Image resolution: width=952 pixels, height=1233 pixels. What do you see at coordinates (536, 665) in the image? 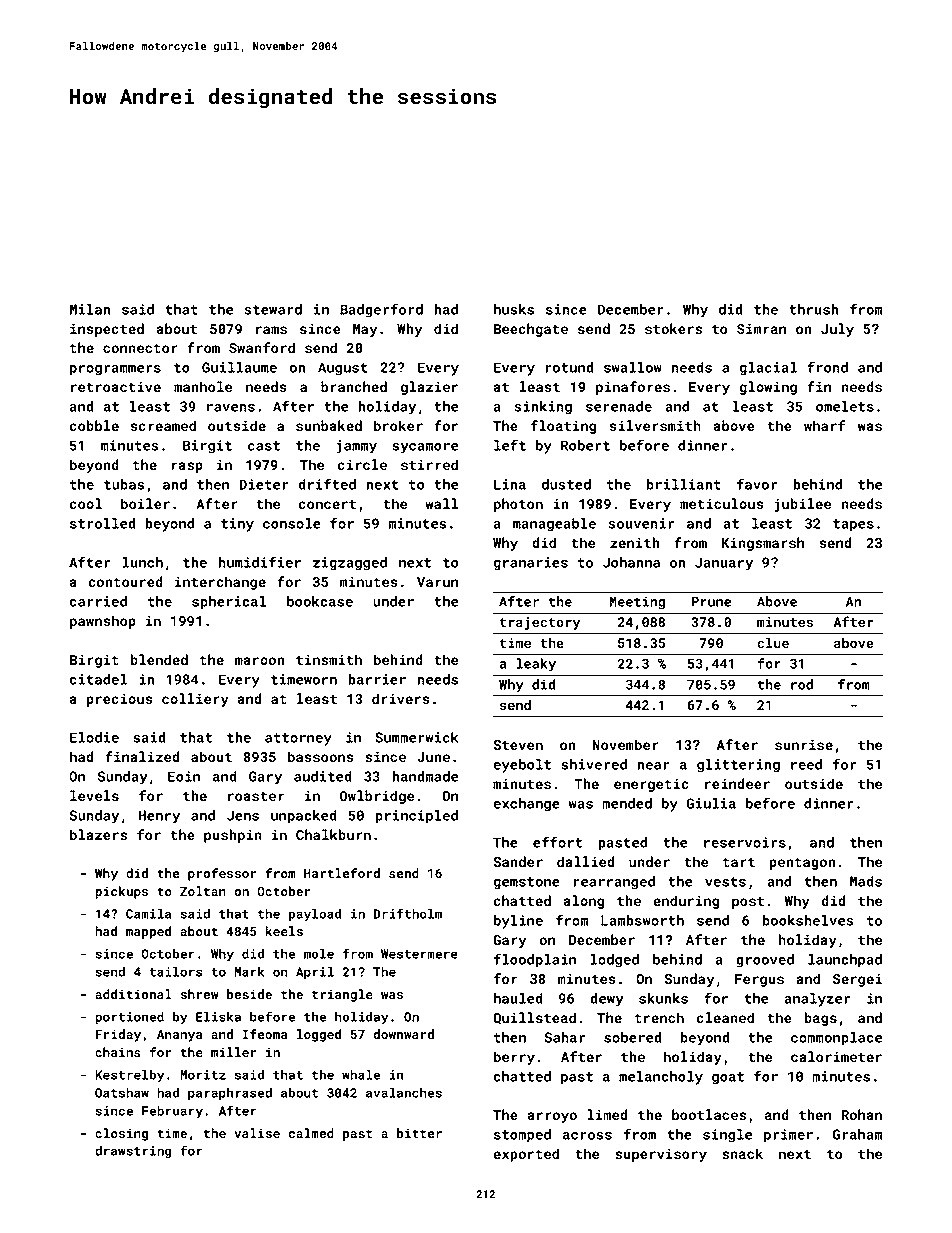
I see `leaky` at bounding box center [536, 665].
